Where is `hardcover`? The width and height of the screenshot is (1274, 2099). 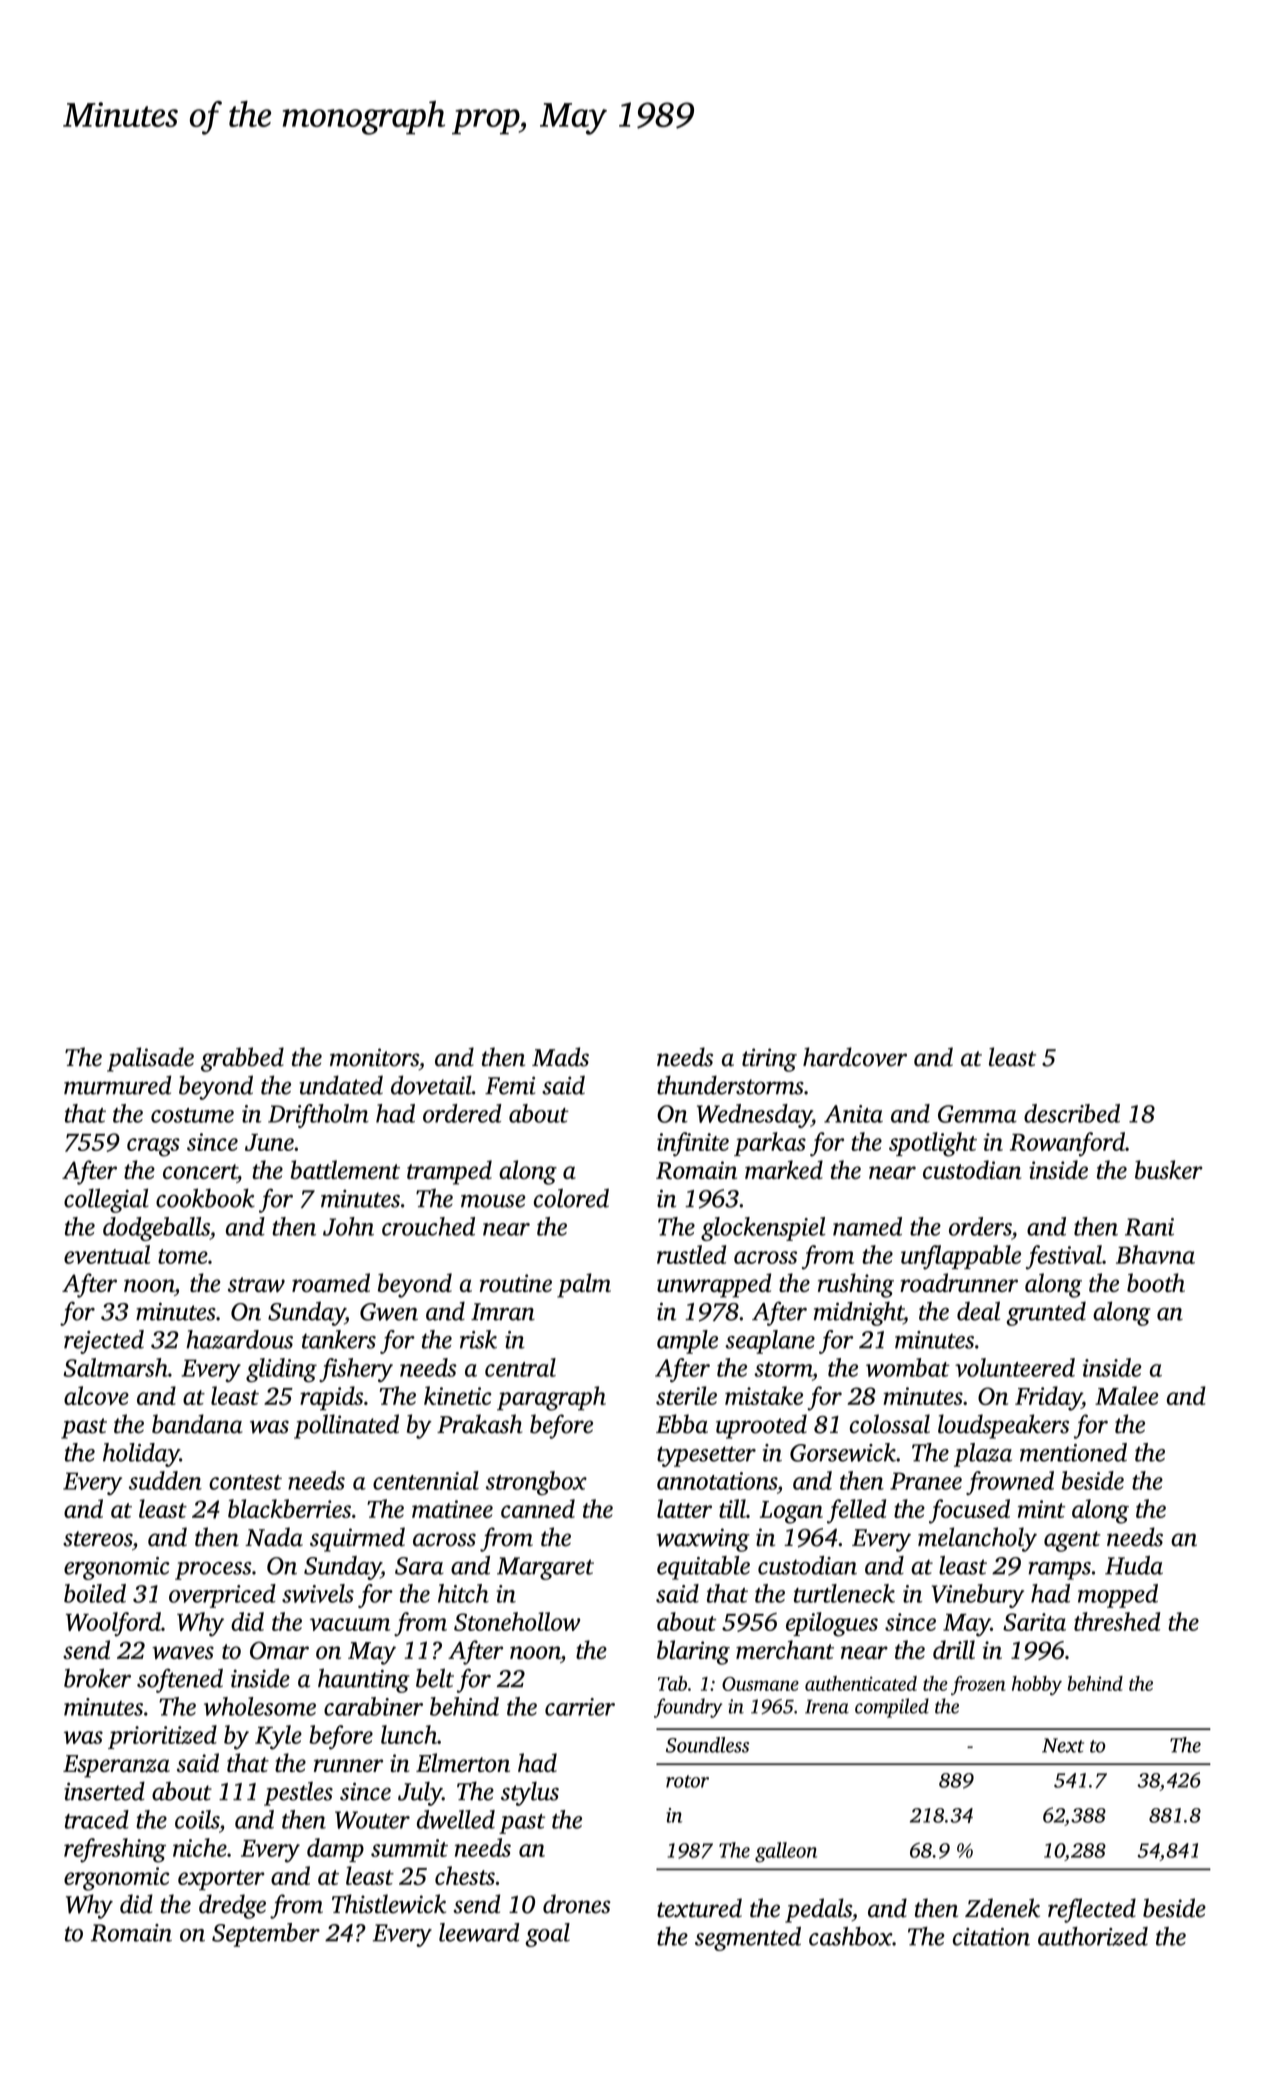
hardcover is located at coordinates (855, 1057).
